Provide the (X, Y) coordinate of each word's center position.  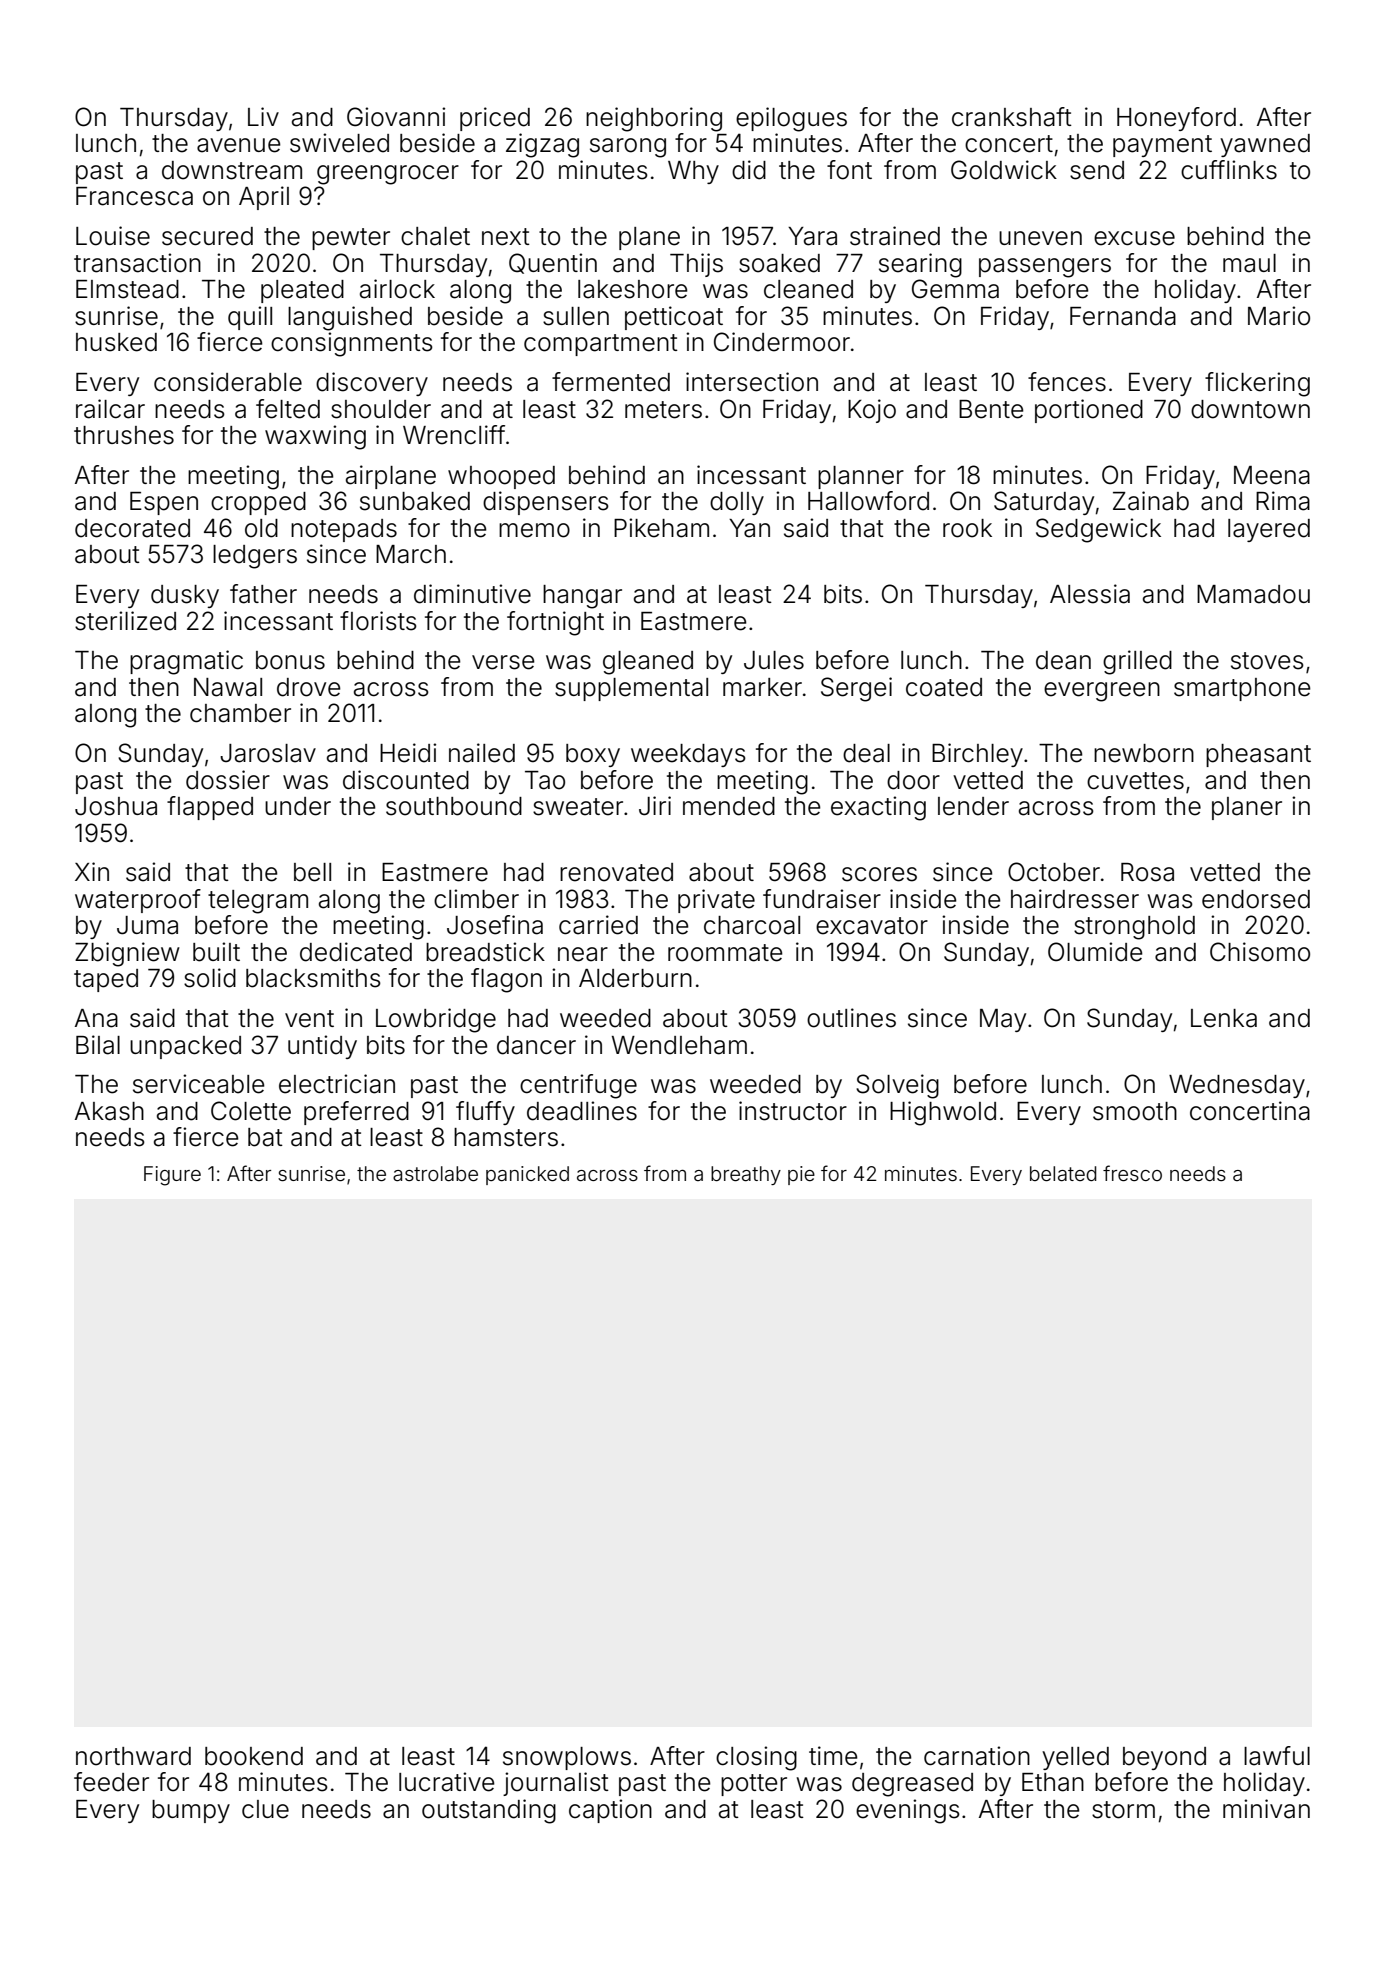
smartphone (1242, 689)
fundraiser (822, 899)
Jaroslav (268, 753)
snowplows (567, 1758)
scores (879, 874)
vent (309, 1019)
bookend (254, 1756)
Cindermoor (782, 342)
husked (116, 342)
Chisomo (1260, 952)
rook (967, 528)
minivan (1266, 1809)
